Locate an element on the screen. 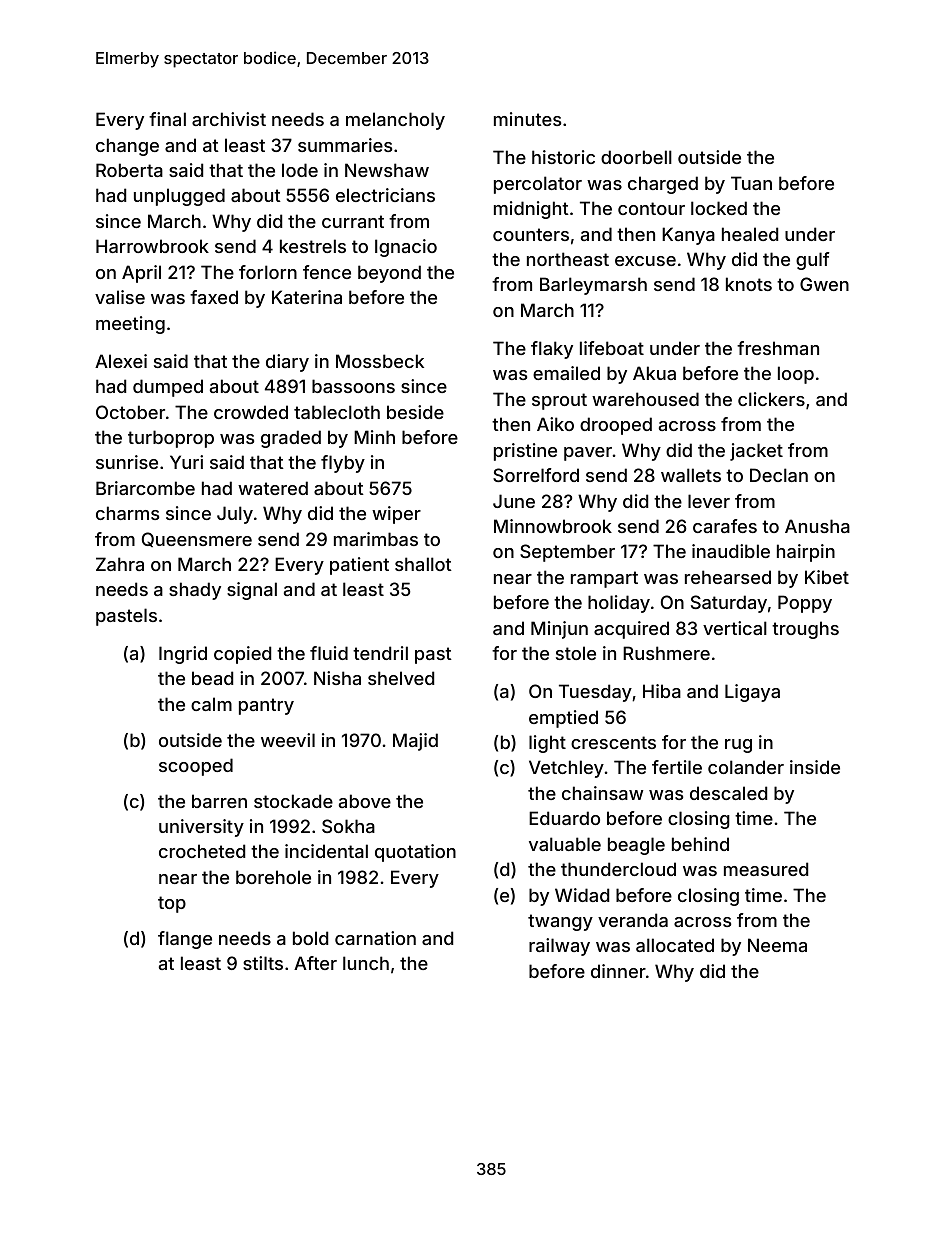  charms is located at coordinates (127, 513).
